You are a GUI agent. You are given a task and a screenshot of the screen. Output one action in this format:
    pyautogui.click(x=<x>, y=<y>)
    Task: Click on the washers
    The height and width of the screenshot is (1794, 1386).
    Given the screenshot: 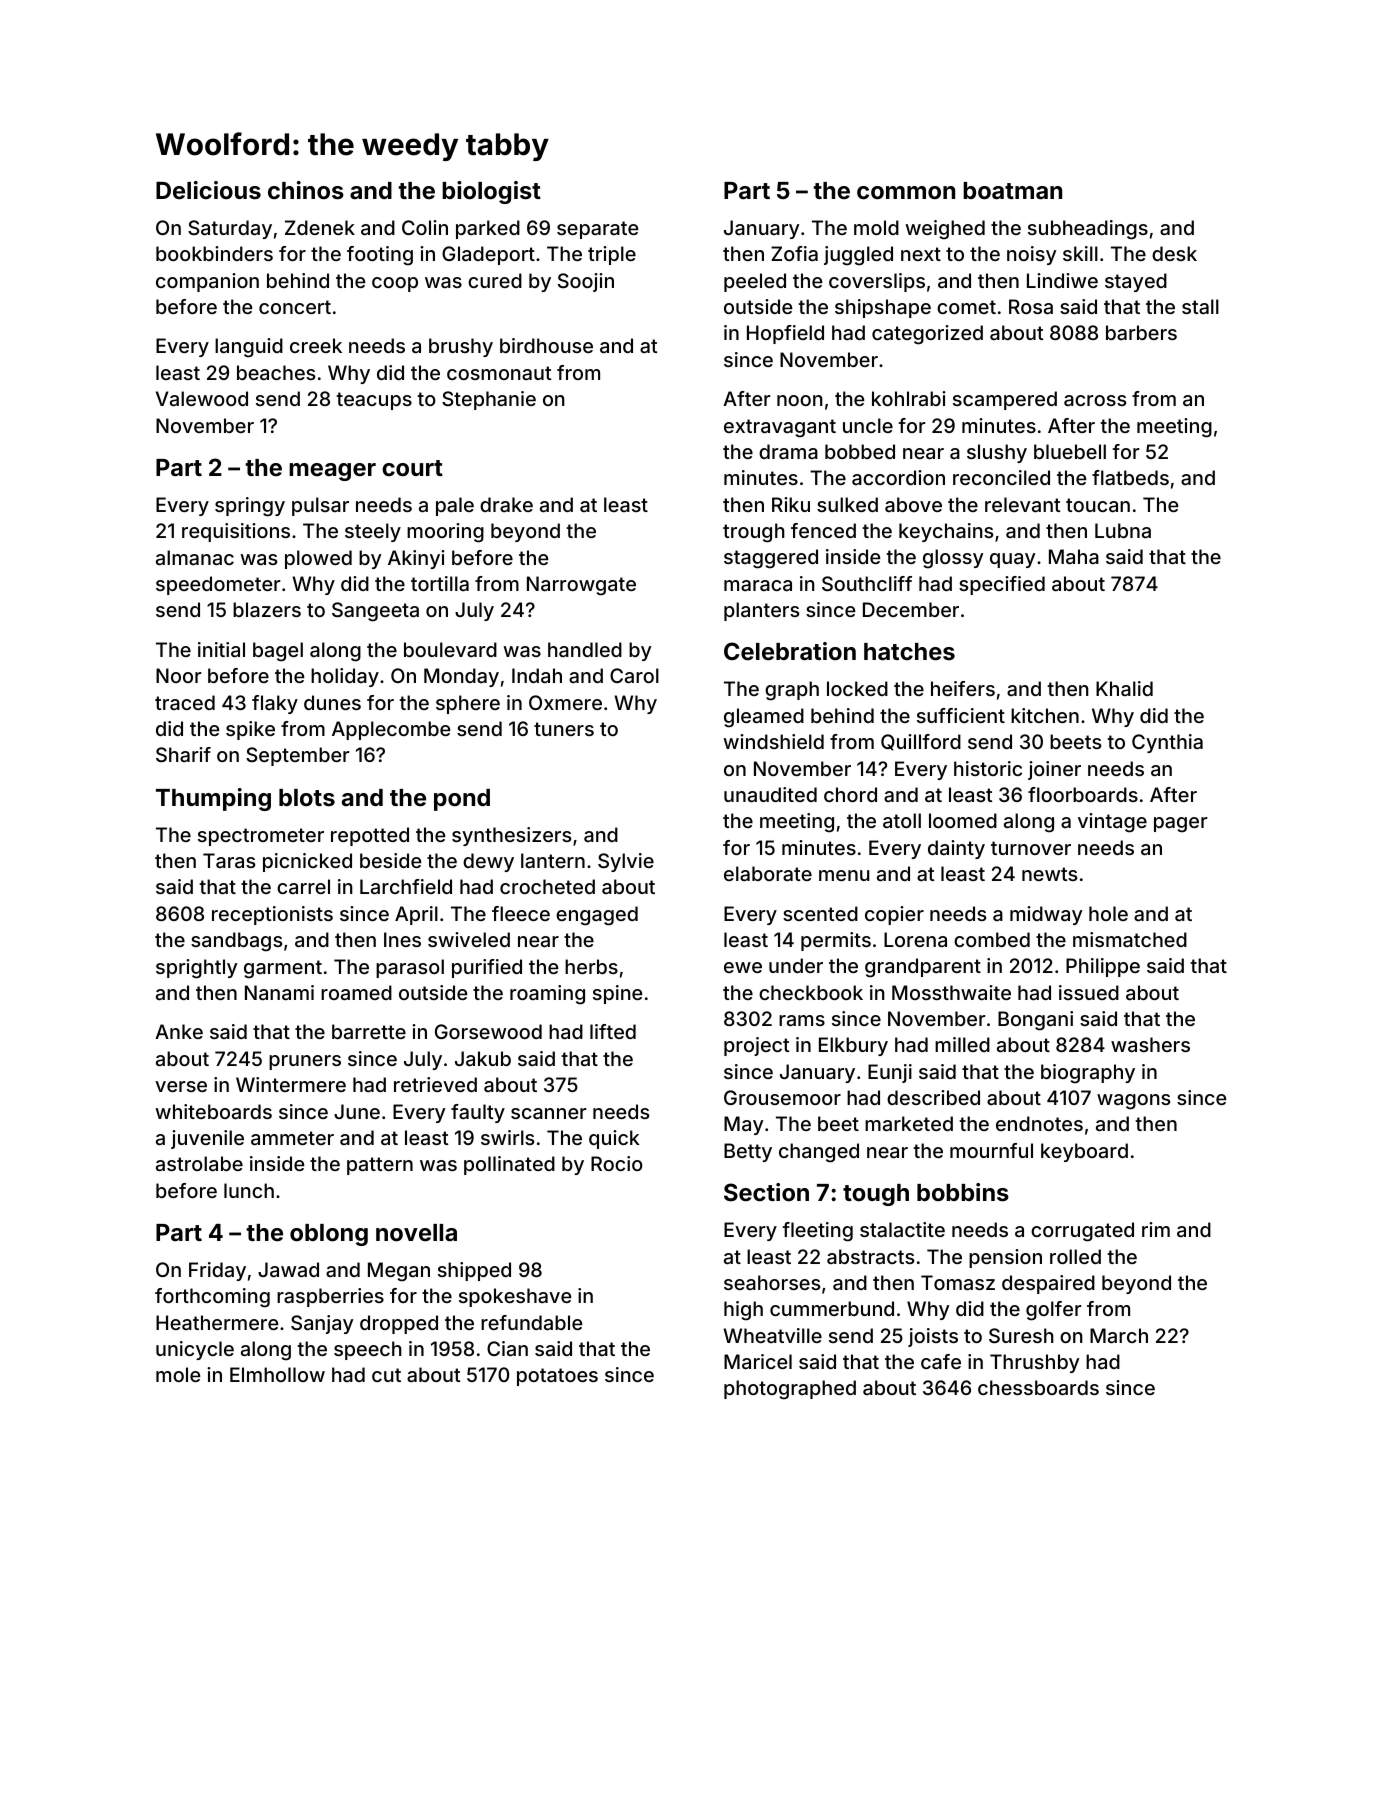 What is the action you would take?
    pyautogui.click(x=1150, y=1044)
